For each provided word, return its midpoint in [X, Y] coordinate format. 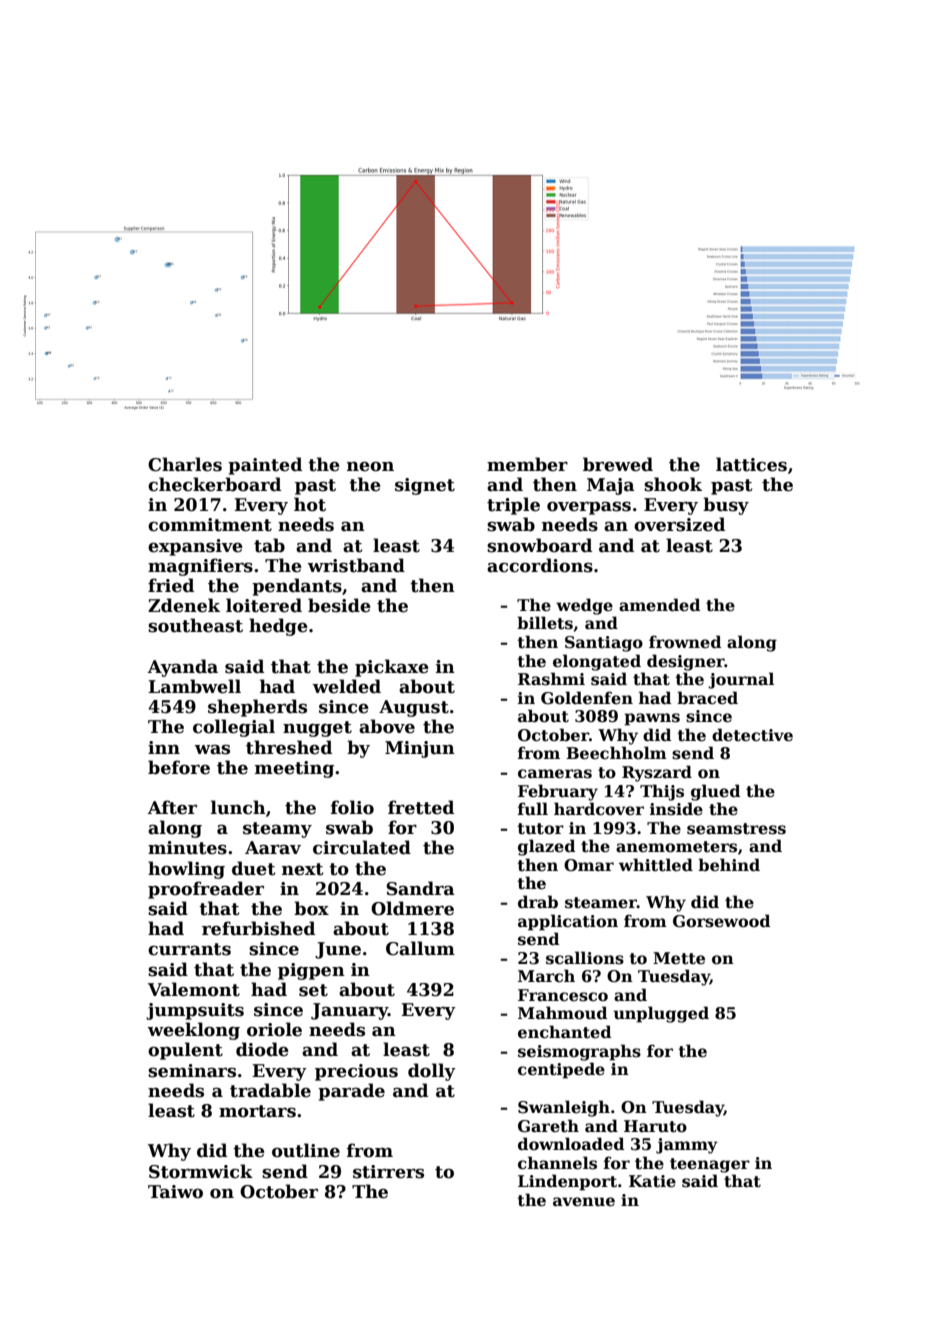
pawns [652, 719]
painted [265, 466]
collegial [234, 728]
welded [347, 686]
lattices [751, 464]
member [527, 464]
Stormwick [201, 1171]
